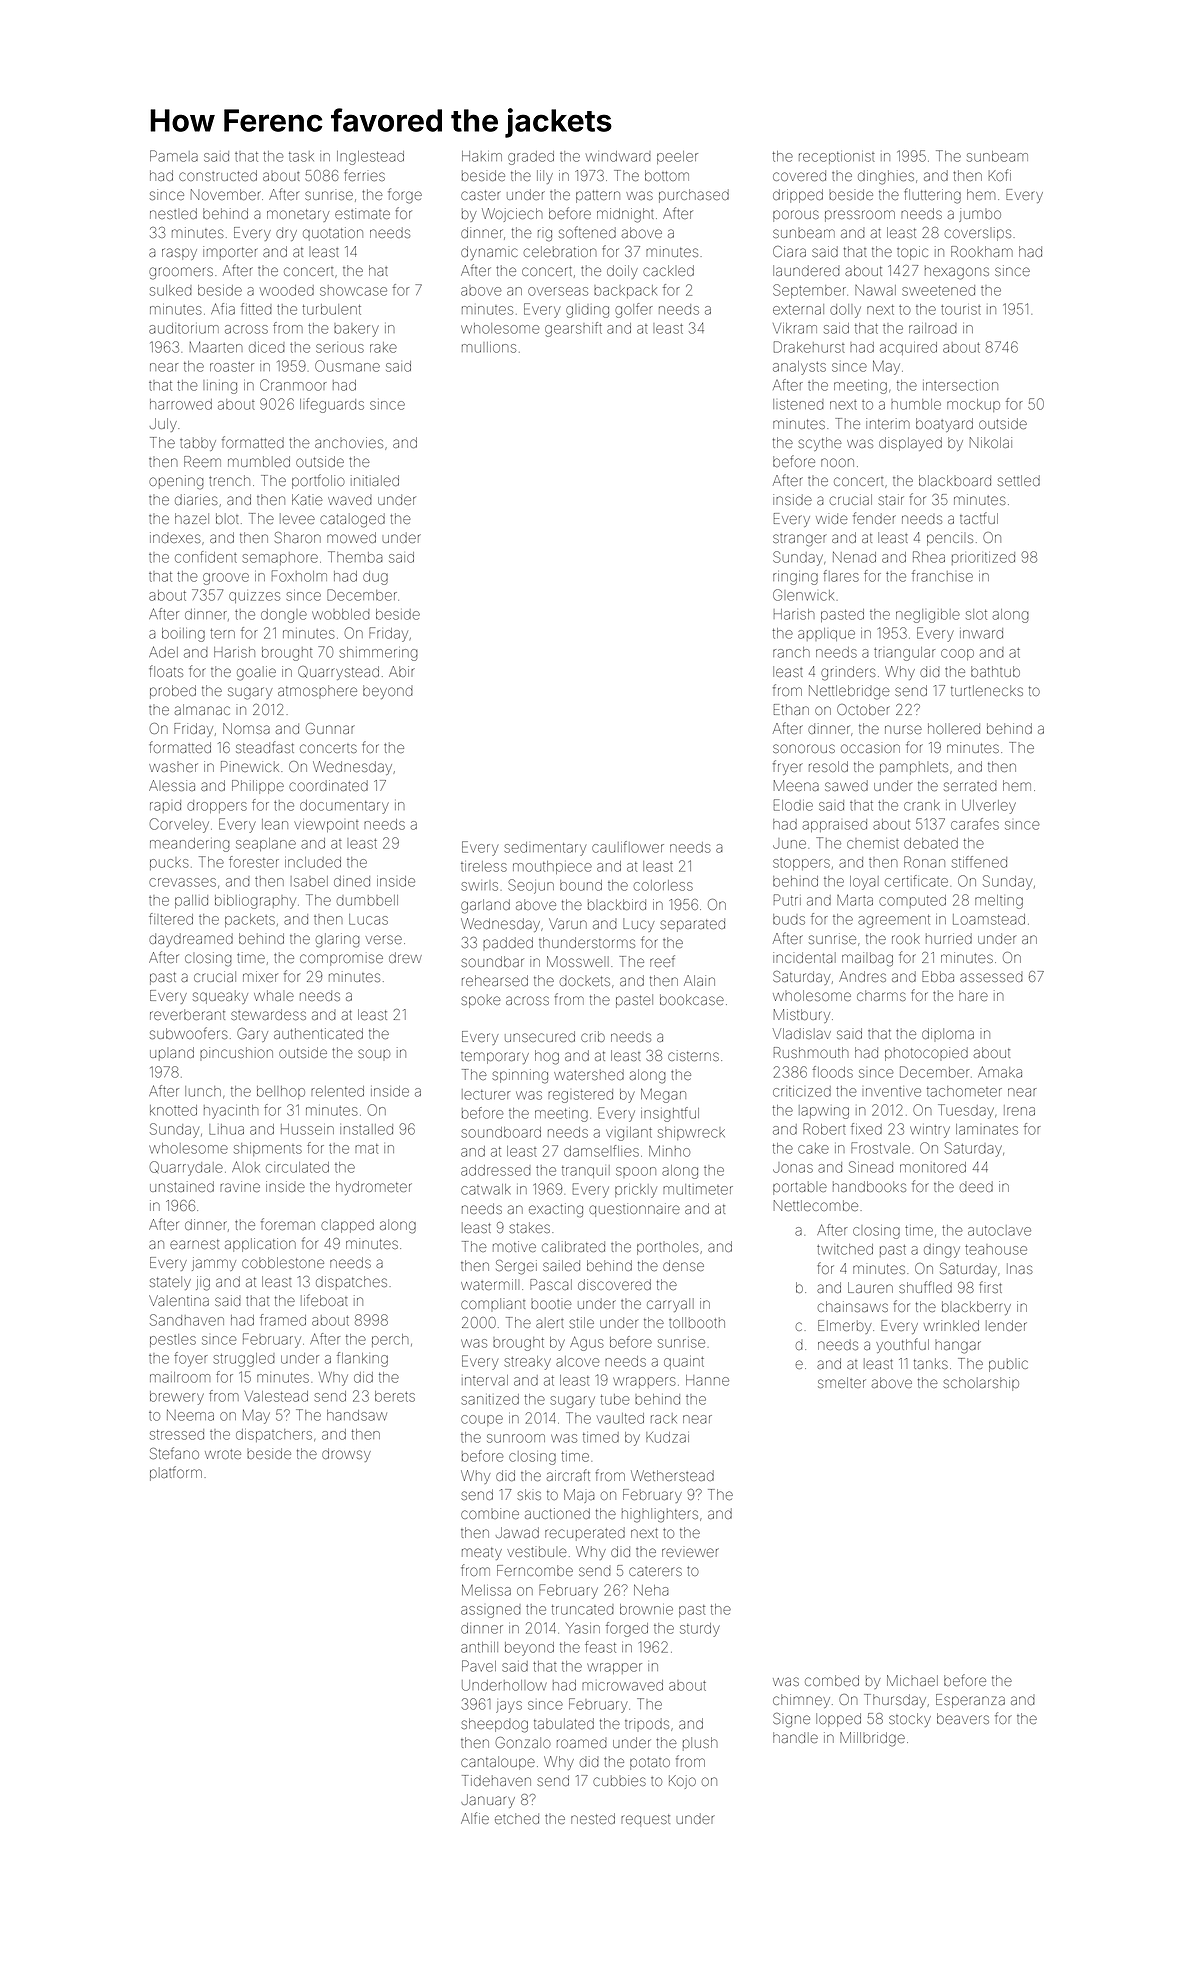 The width and height of the image is (1195, 1969). I want to click on interval, so click(485, 1380).
